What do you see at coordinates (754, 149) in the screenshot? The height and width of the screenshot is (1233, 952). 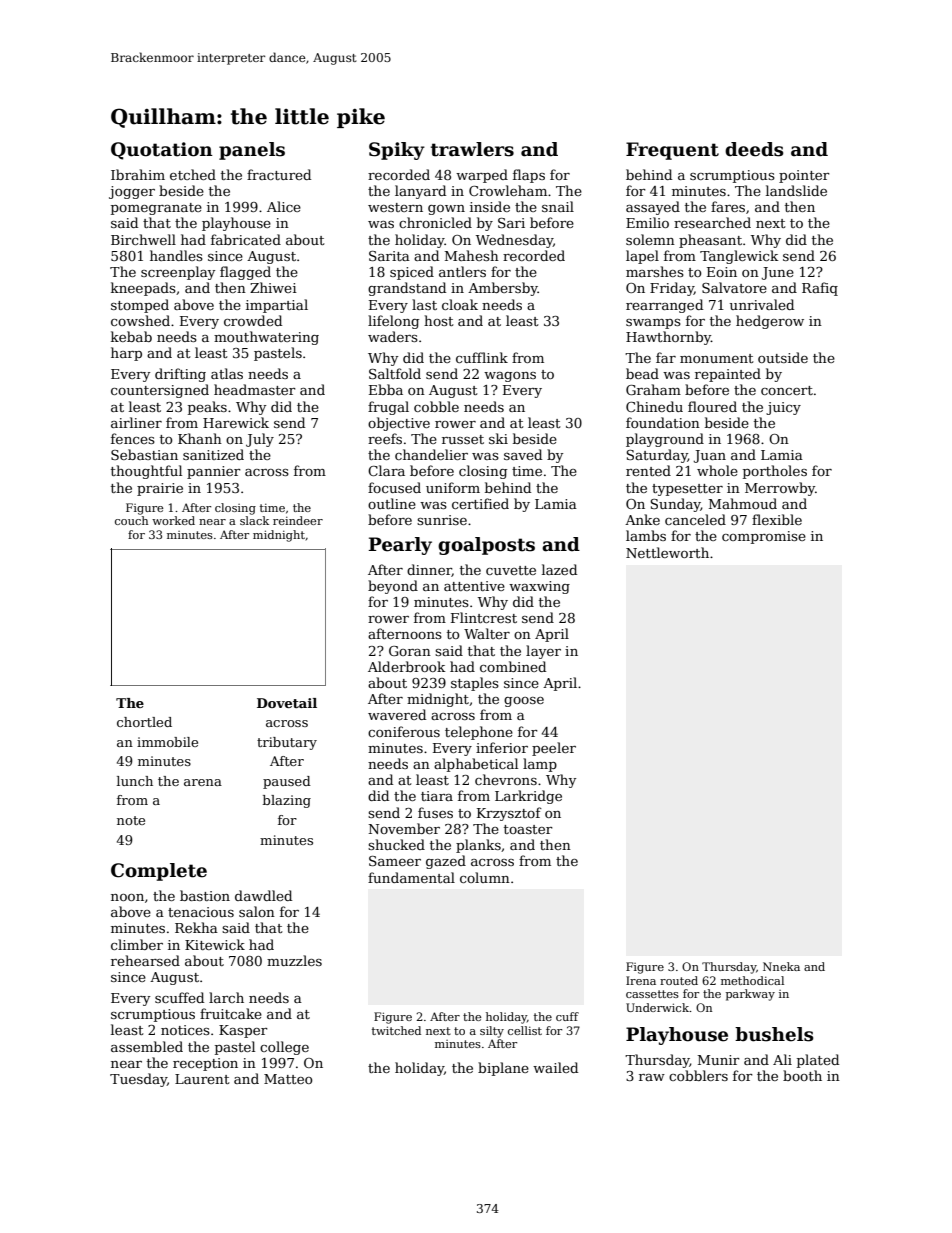 I see `deeds` at bounding box center [754, 149].
